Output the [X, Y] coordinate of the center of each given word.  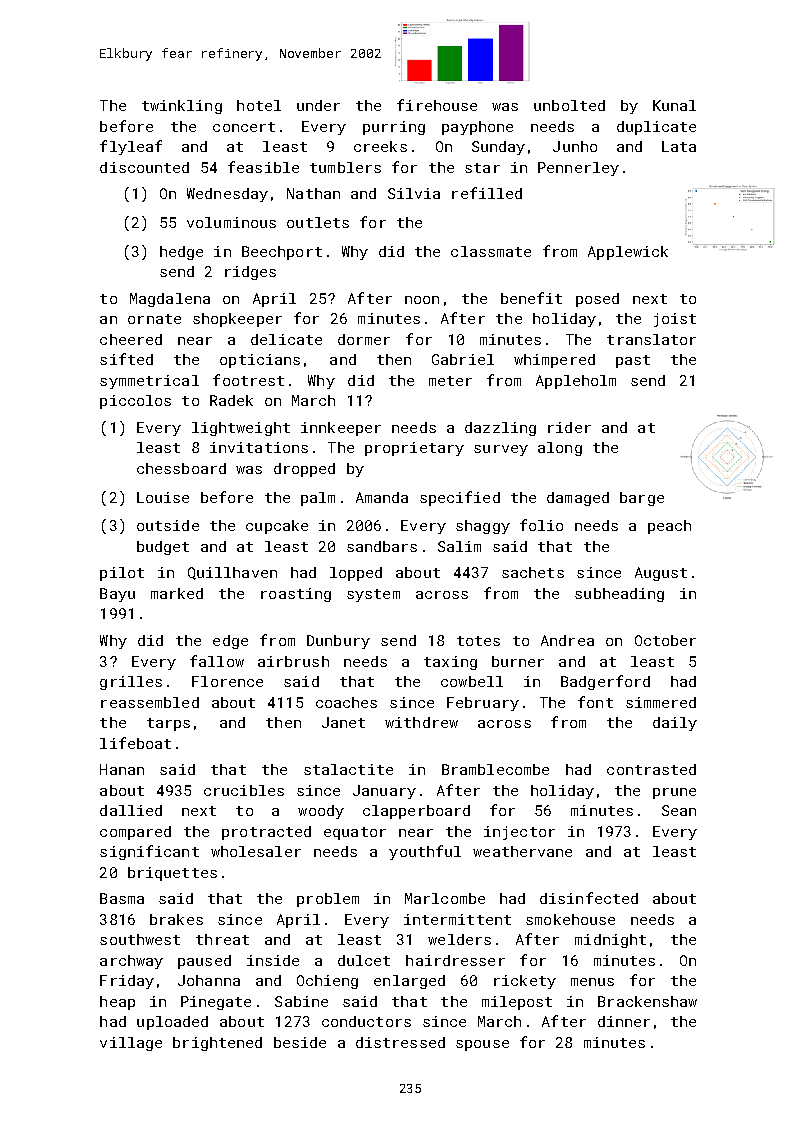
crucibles [244, 790]
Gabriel [463, 359]
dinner [624, 1021]
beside [300, 1042]
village [131, 1044]
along [560, 449]
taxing [450, 663]
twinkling [182, 107]
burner [518, 661]
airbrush [293, 661]
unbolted [569, 105]
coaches [346, 702]
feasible [263, 167]
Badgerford [605, 682]
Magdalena [170, 300]
